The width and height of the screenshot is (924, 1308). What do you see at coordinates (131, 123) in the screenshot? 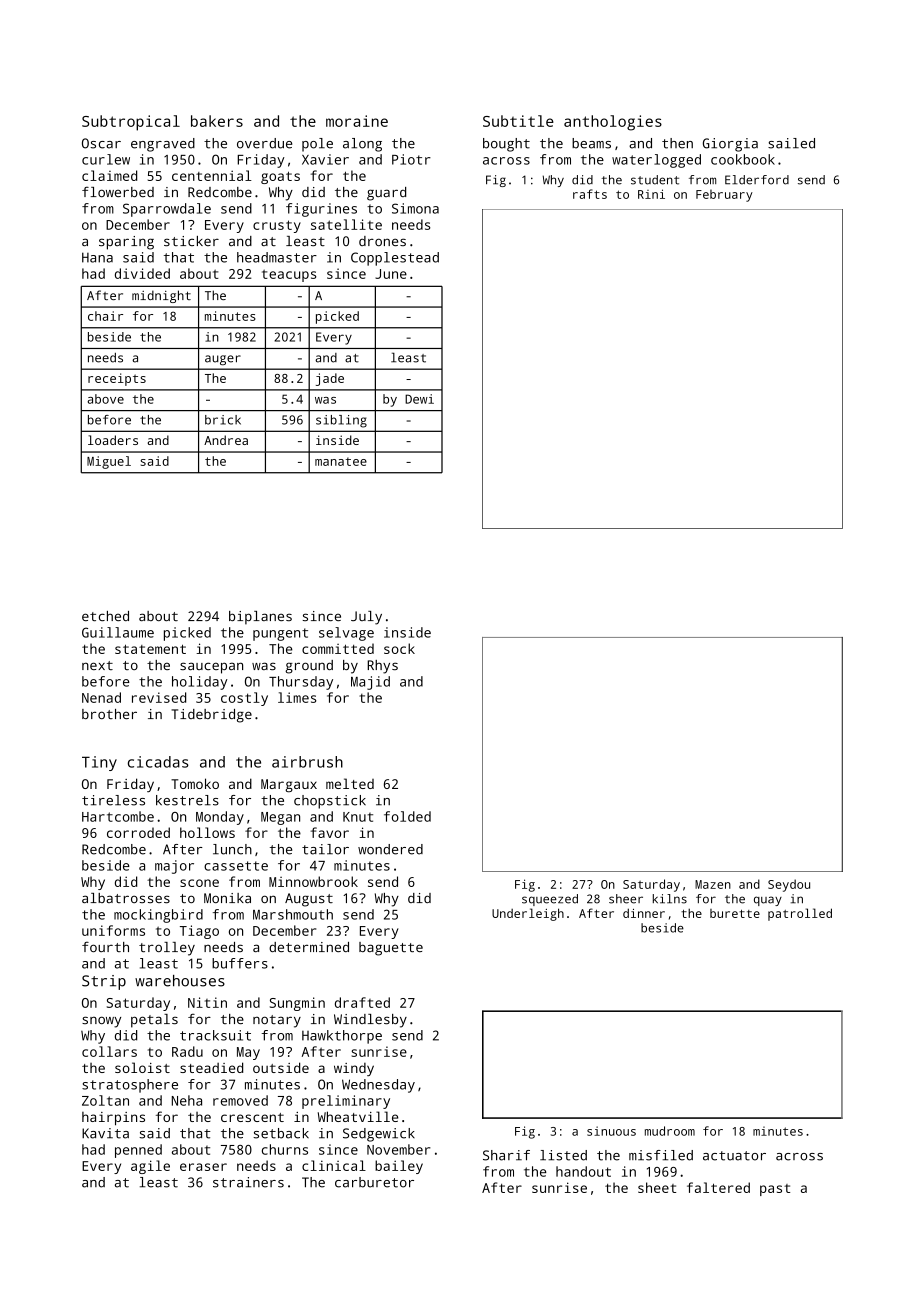
I see `Subtropical` at bounding box center [131, 123].
